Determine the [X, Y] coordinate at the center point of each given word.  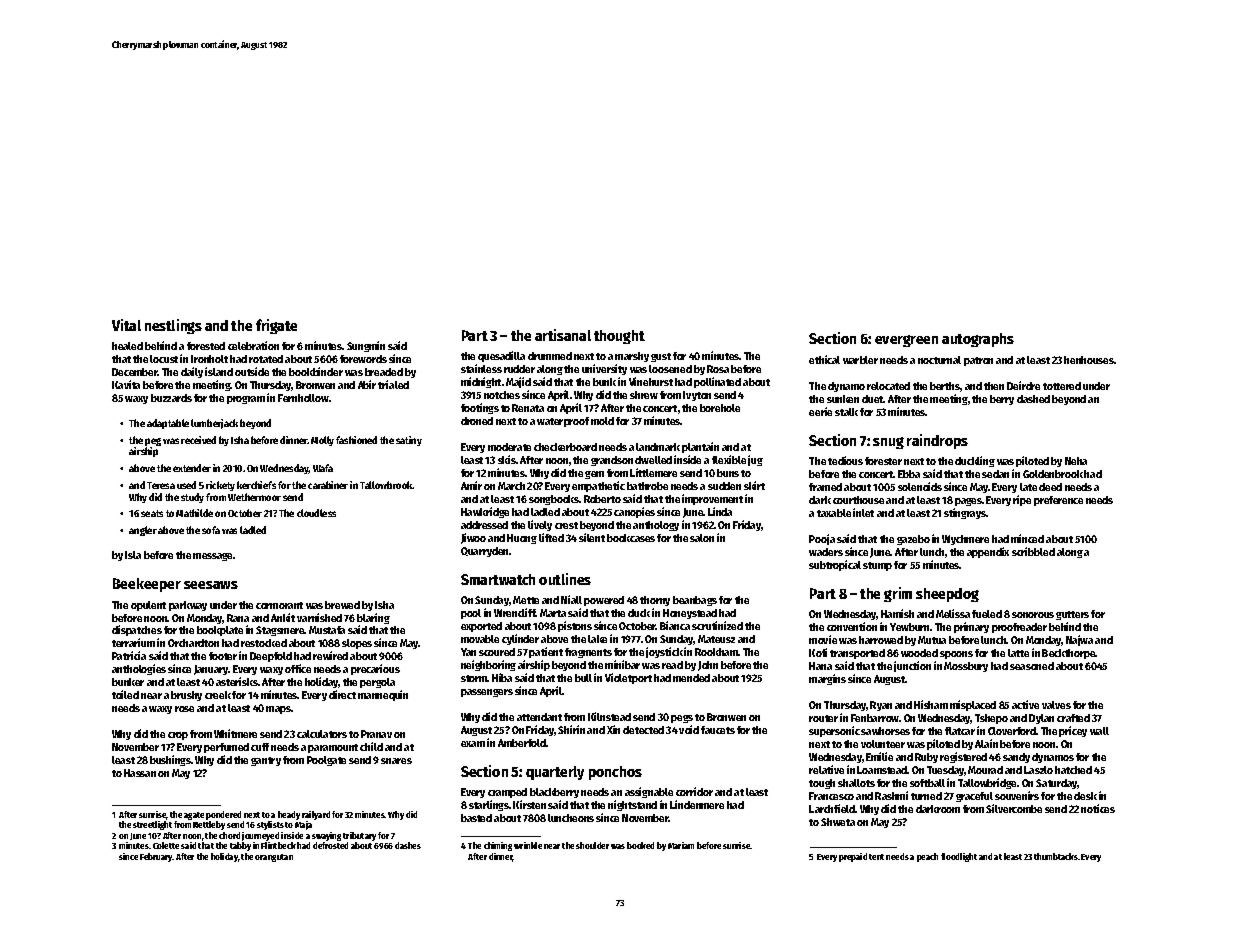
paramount [333, 748]
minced [1027, 538]
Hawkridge [485, 512]
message [212, 557]
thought [619, 337]
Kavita [126, 384]
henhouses [1089, 360]
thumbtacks [1056, 856]
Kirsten [529, 804]
